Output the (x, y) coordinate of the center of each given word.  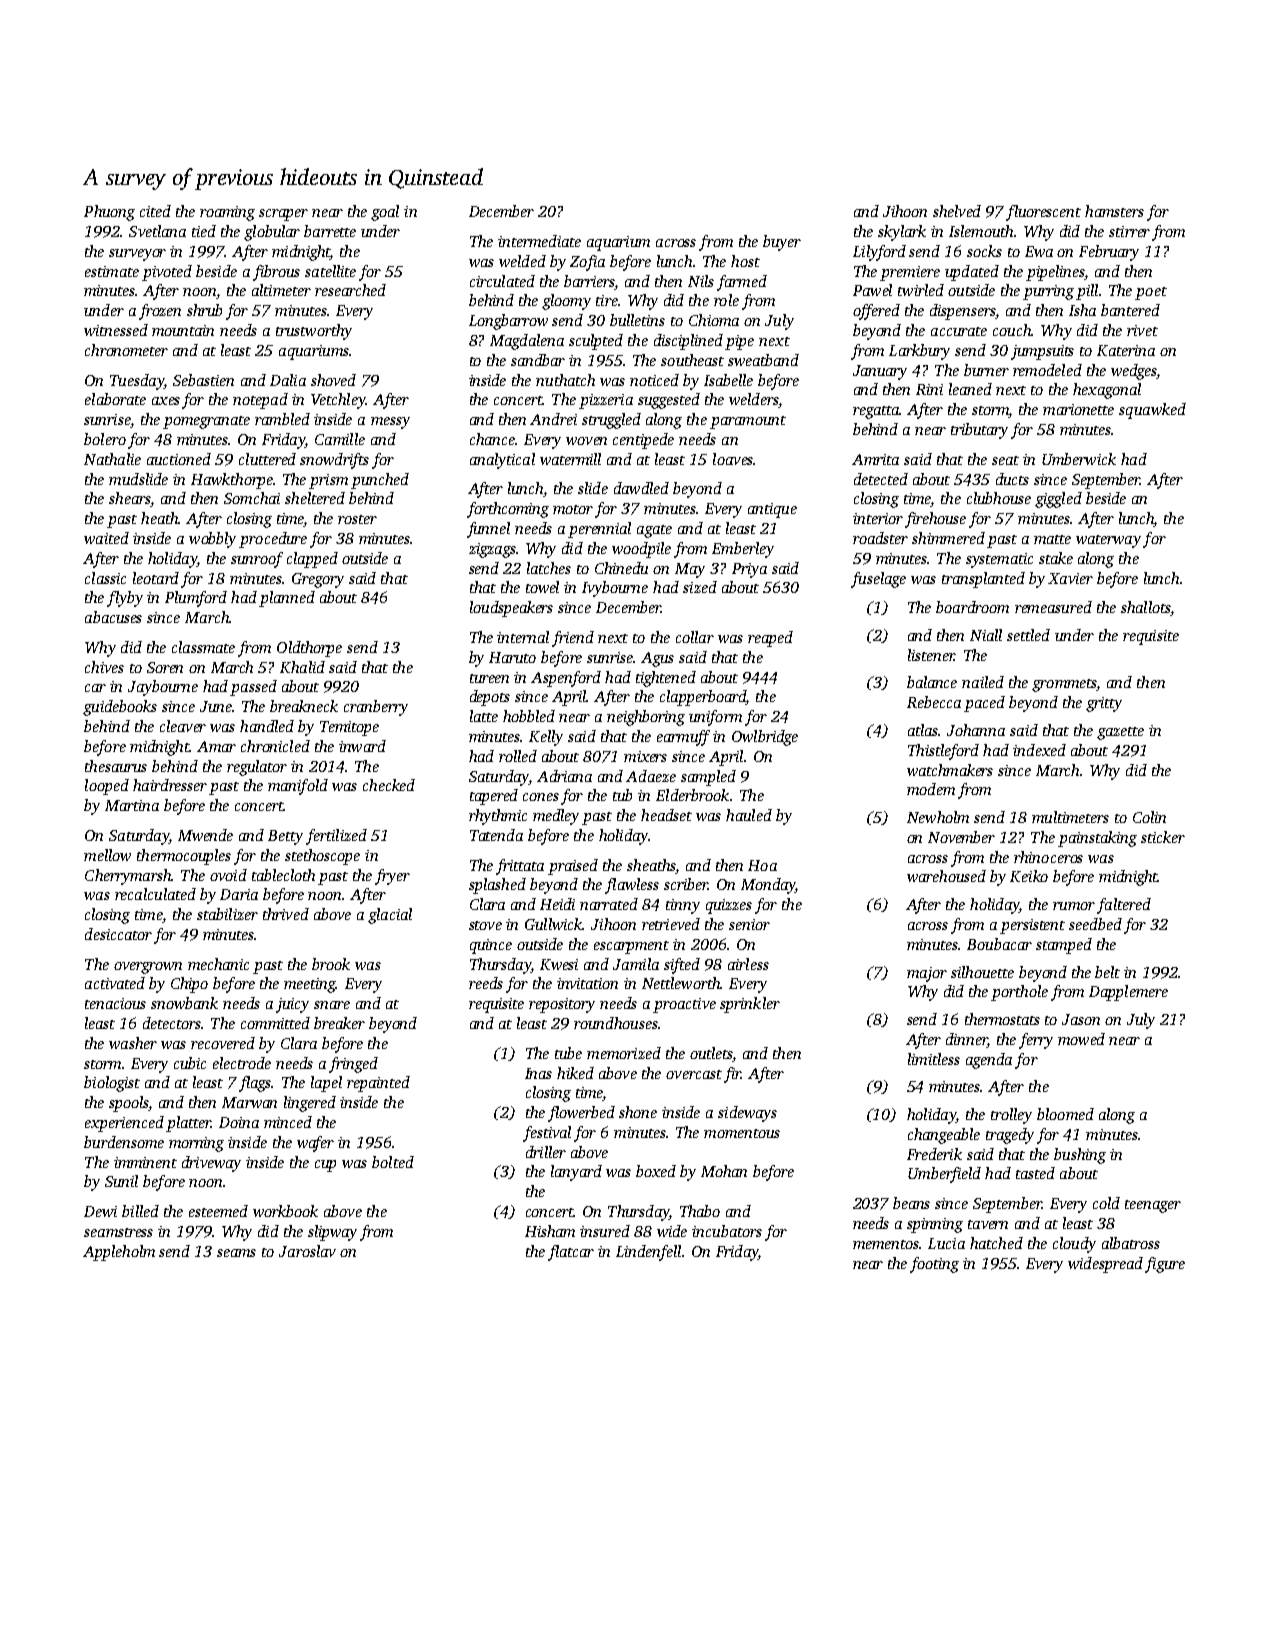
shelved (957, 211)
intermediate (539, 241)
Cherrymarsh (128, 877)
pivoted (167, 273)
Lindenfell (648, 1253)
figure (1165, 1265)
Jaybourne (163, 688)
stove (485, 925)
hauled (749, 815)
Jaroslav (307, 1251)
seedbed (1095, 924)
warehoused (946, 876)
